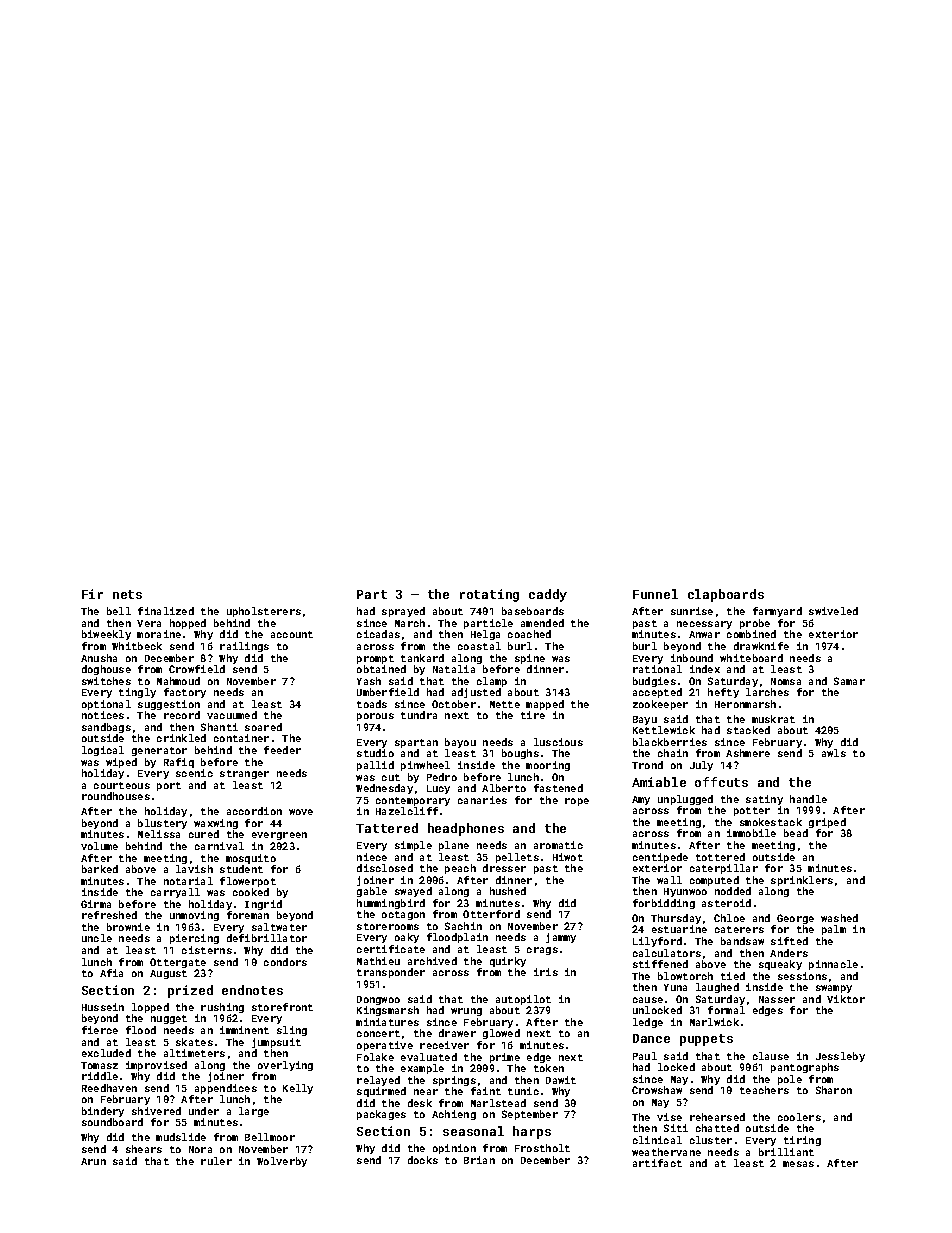 Image resolution: width=952 pixels, height=1233 pixels. I want to click on Wolverby, so click(282, 1162).
